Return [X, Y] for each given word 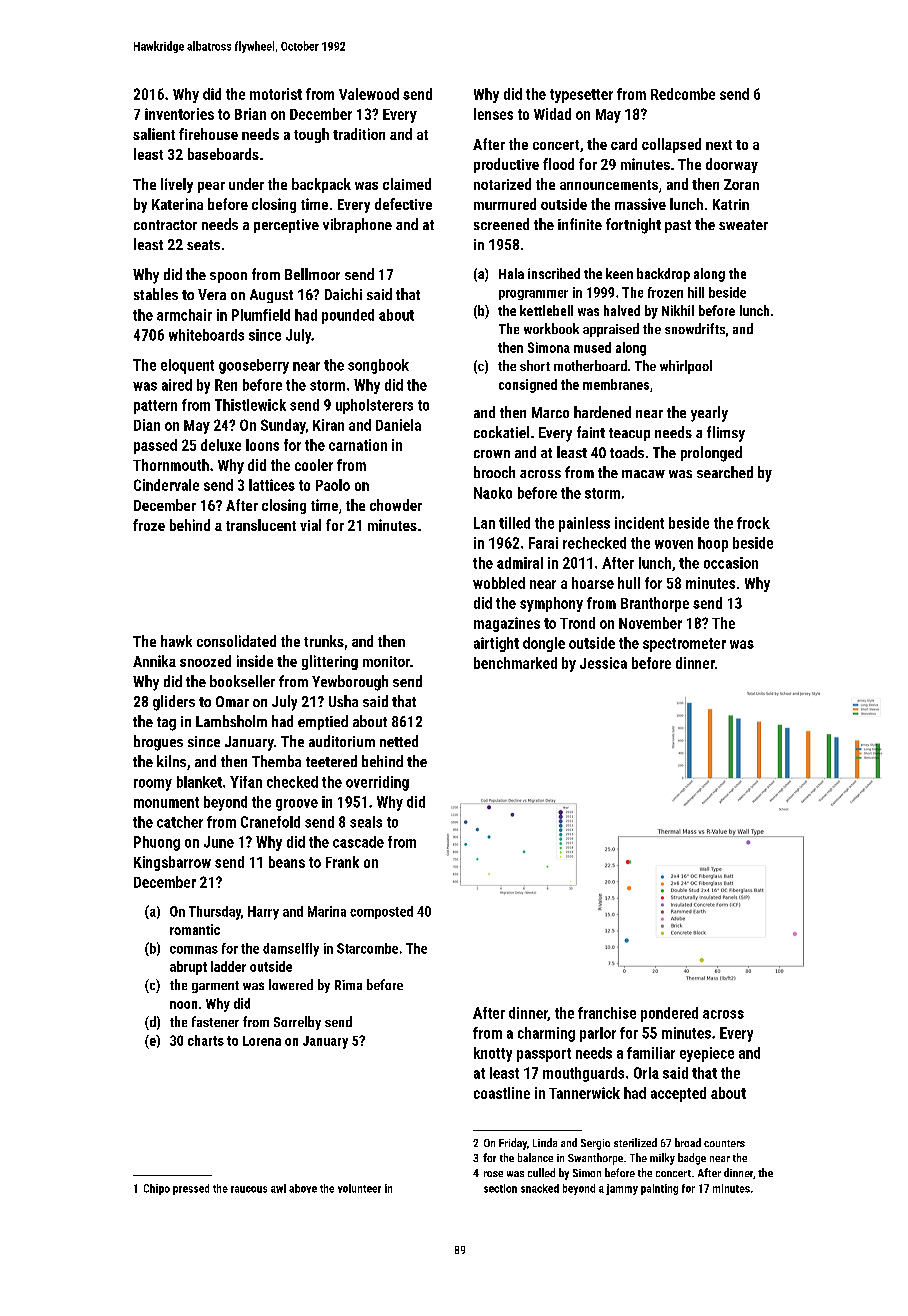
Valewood [369, 94]
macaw [643, 474]
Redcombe [683, 94]
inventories [179, 114]
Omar [232, 701]
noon [183, 1005]
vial [310, 525]
